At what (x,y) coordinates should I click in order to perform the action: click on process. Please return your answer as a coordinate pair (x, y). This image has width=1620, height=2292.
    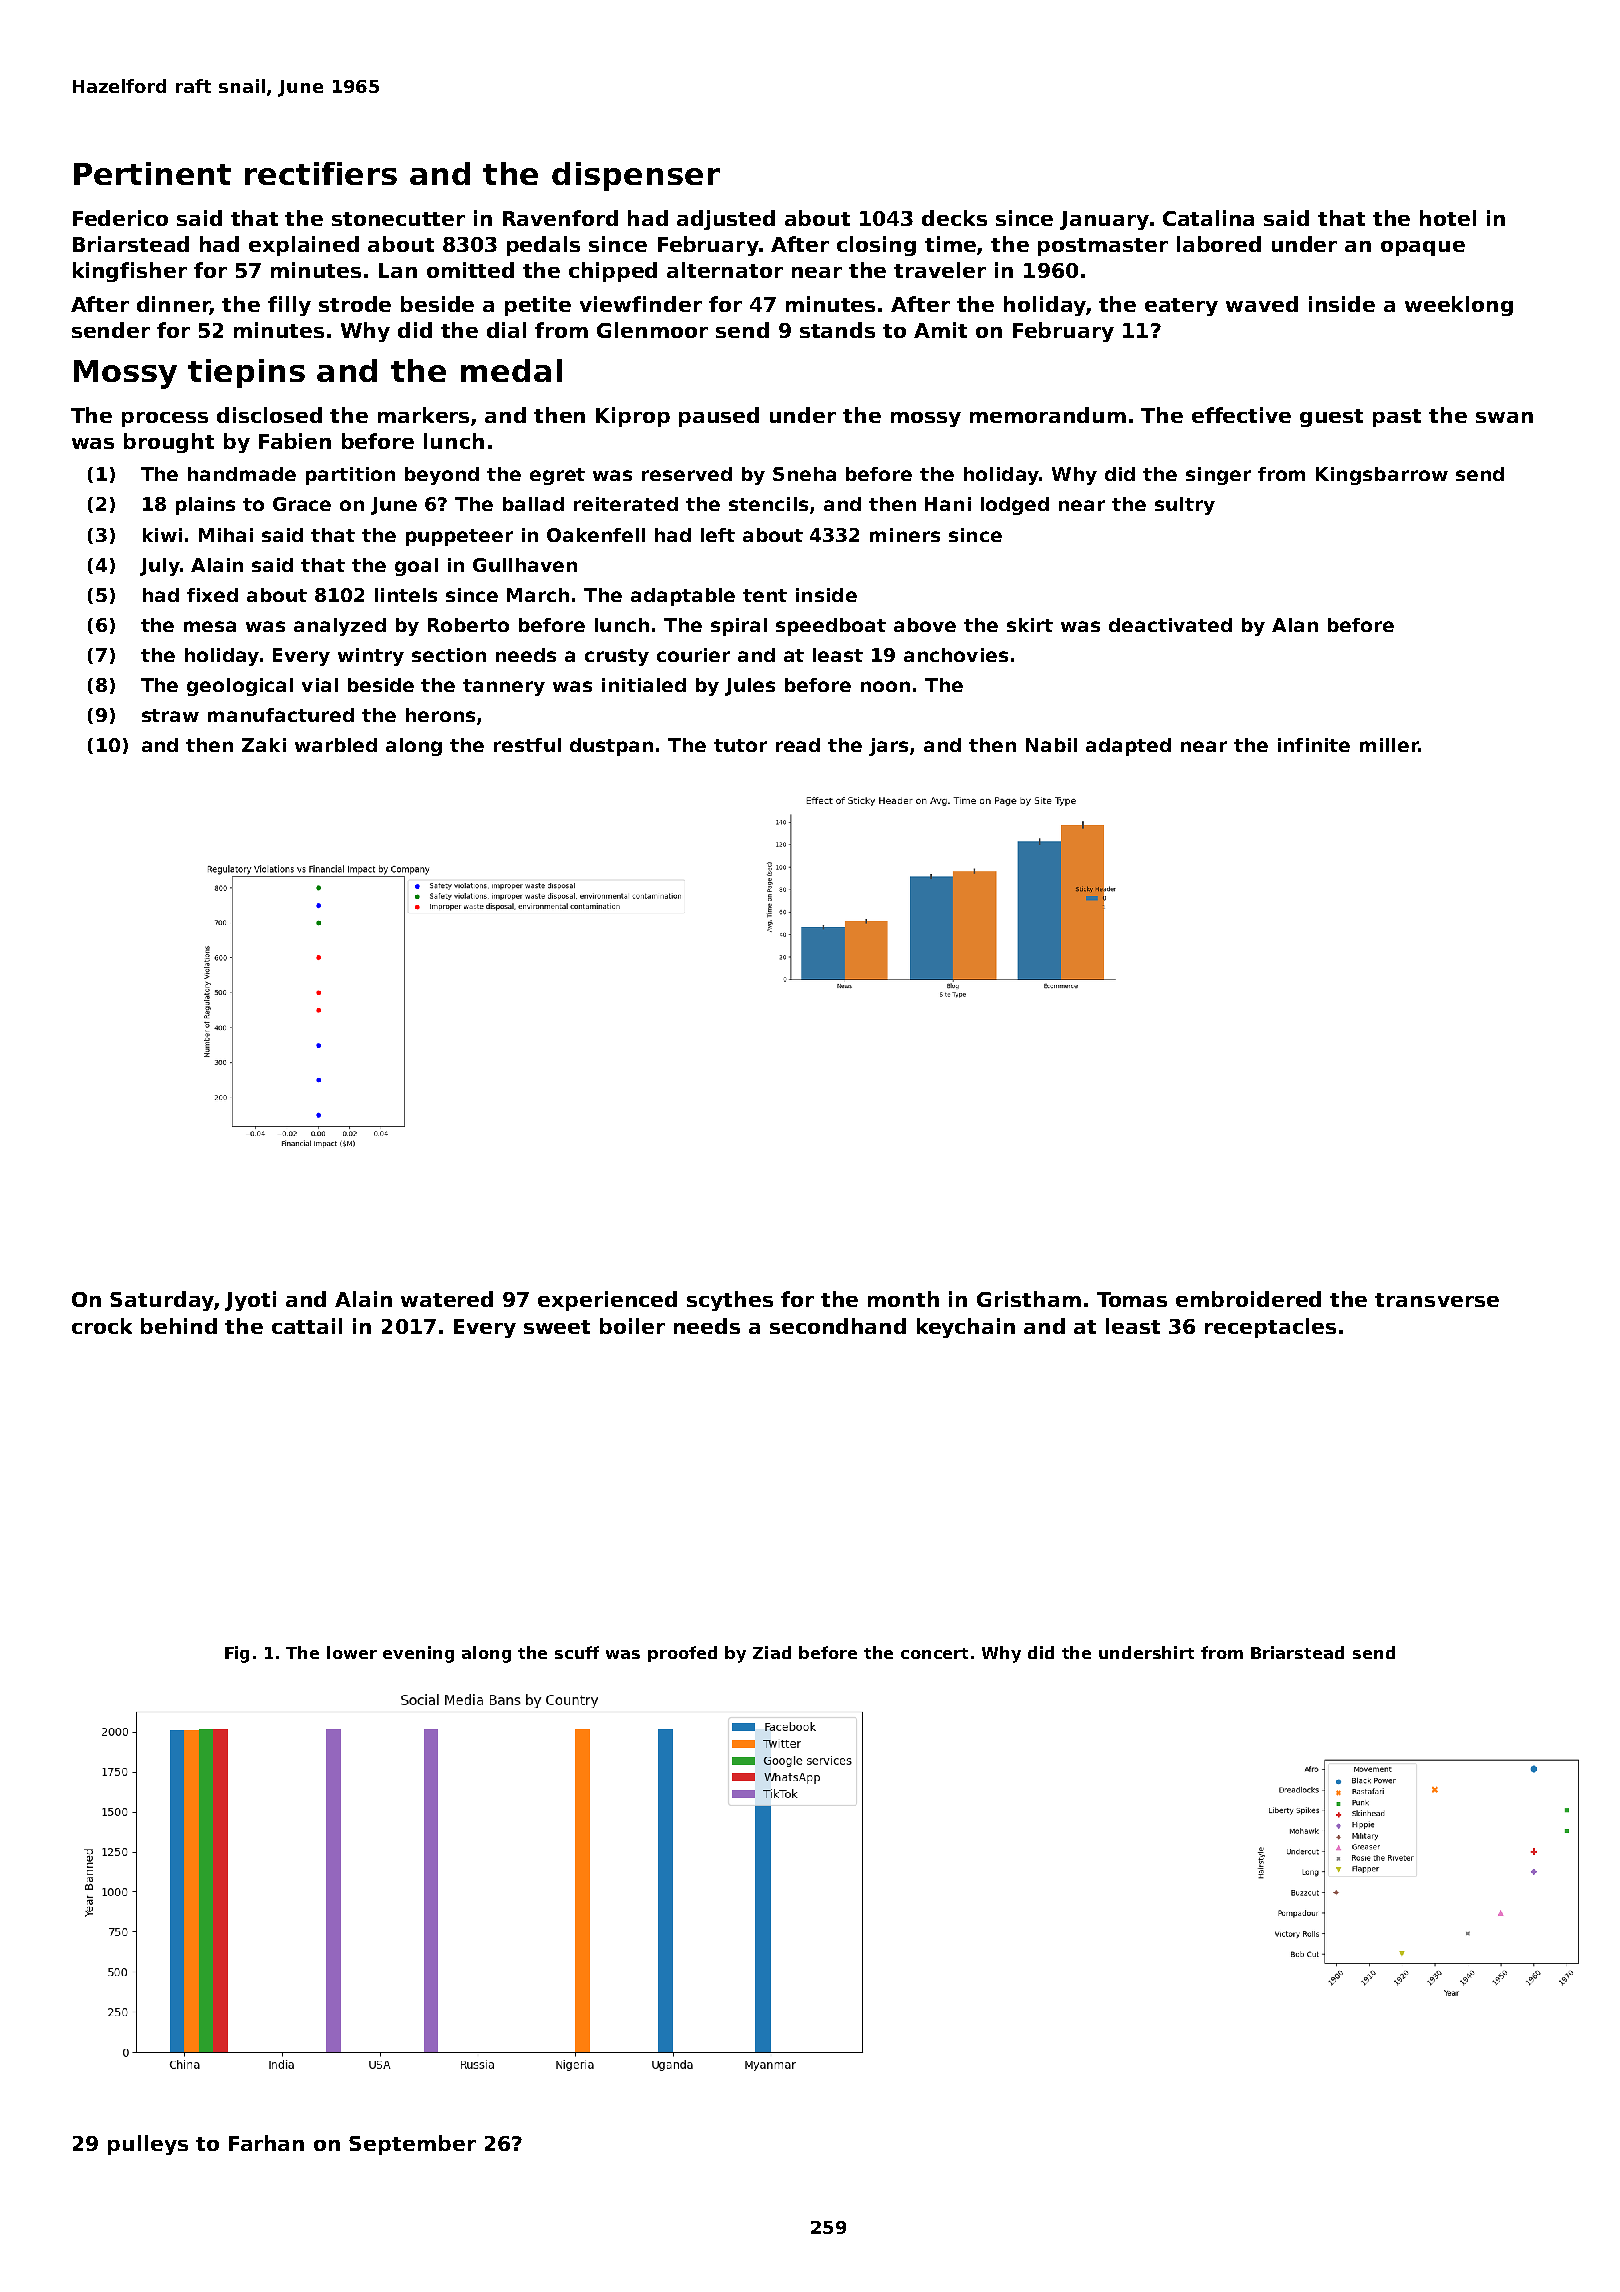
    Looking at the image, I should click on (165, 419).
